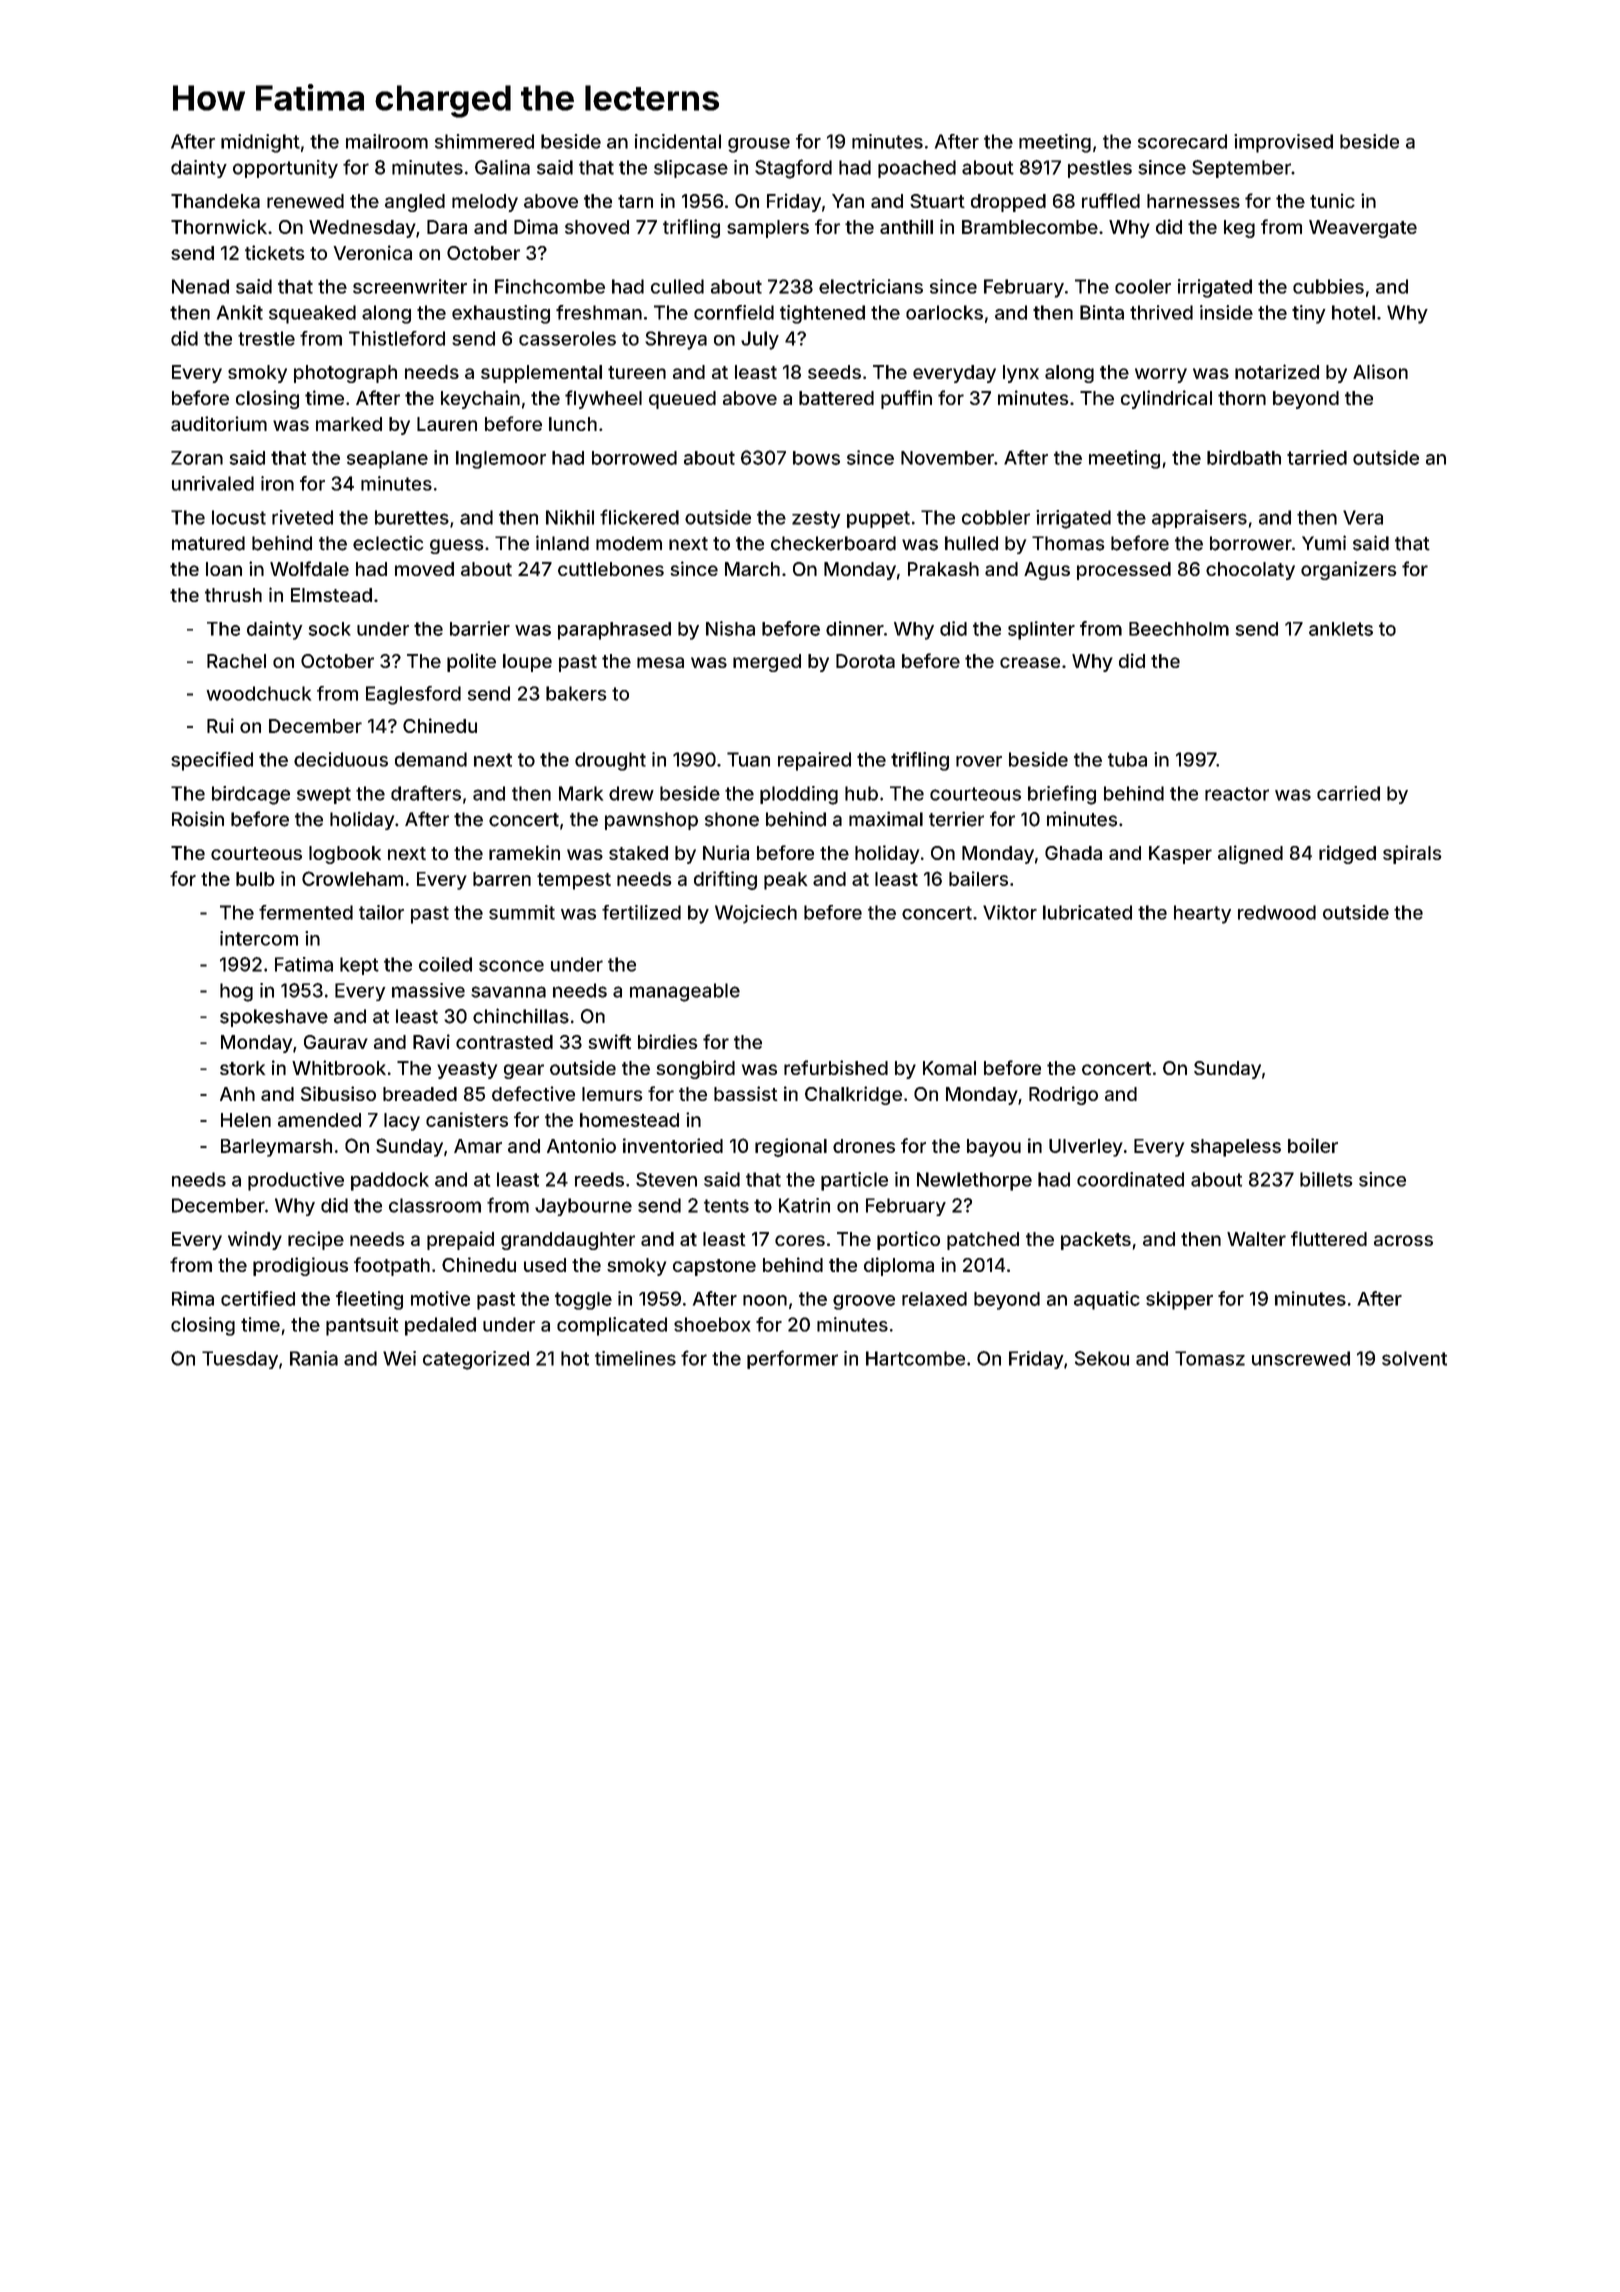 Image resolution: width=1620 pixels, height=2292 pixels. What do you see at coordinates (1202, 914) in the image?
I see `hearty` at bounding box center [1202, 914].
